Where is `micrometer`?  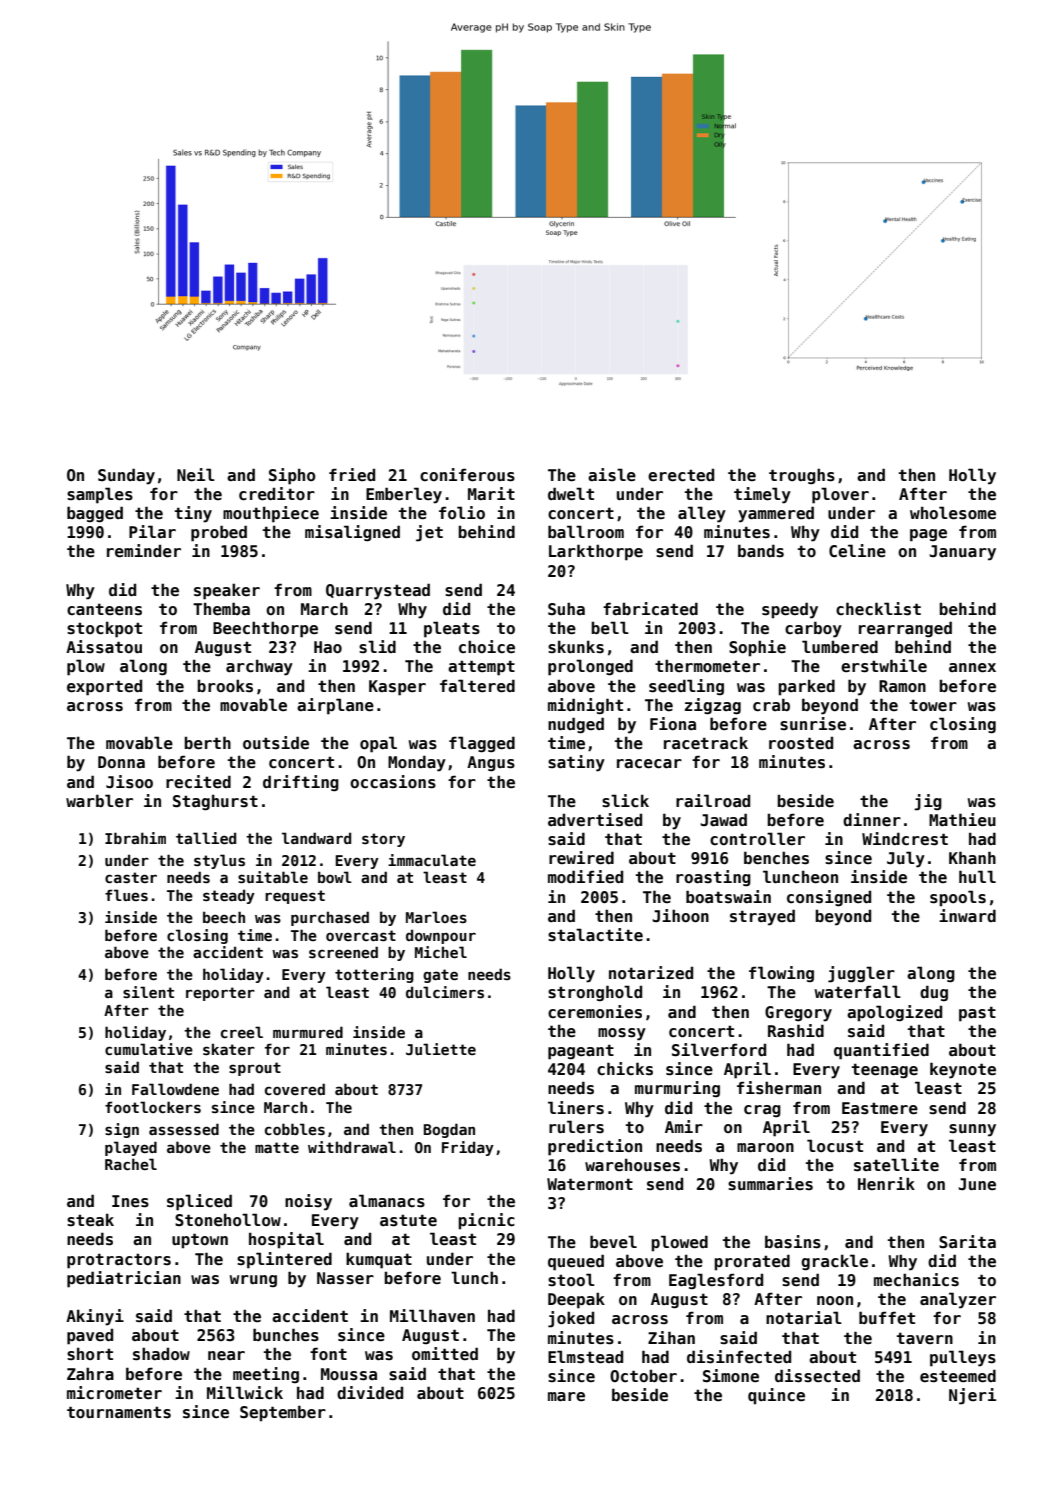 micrometer is located at coordinates (114, 1392).
